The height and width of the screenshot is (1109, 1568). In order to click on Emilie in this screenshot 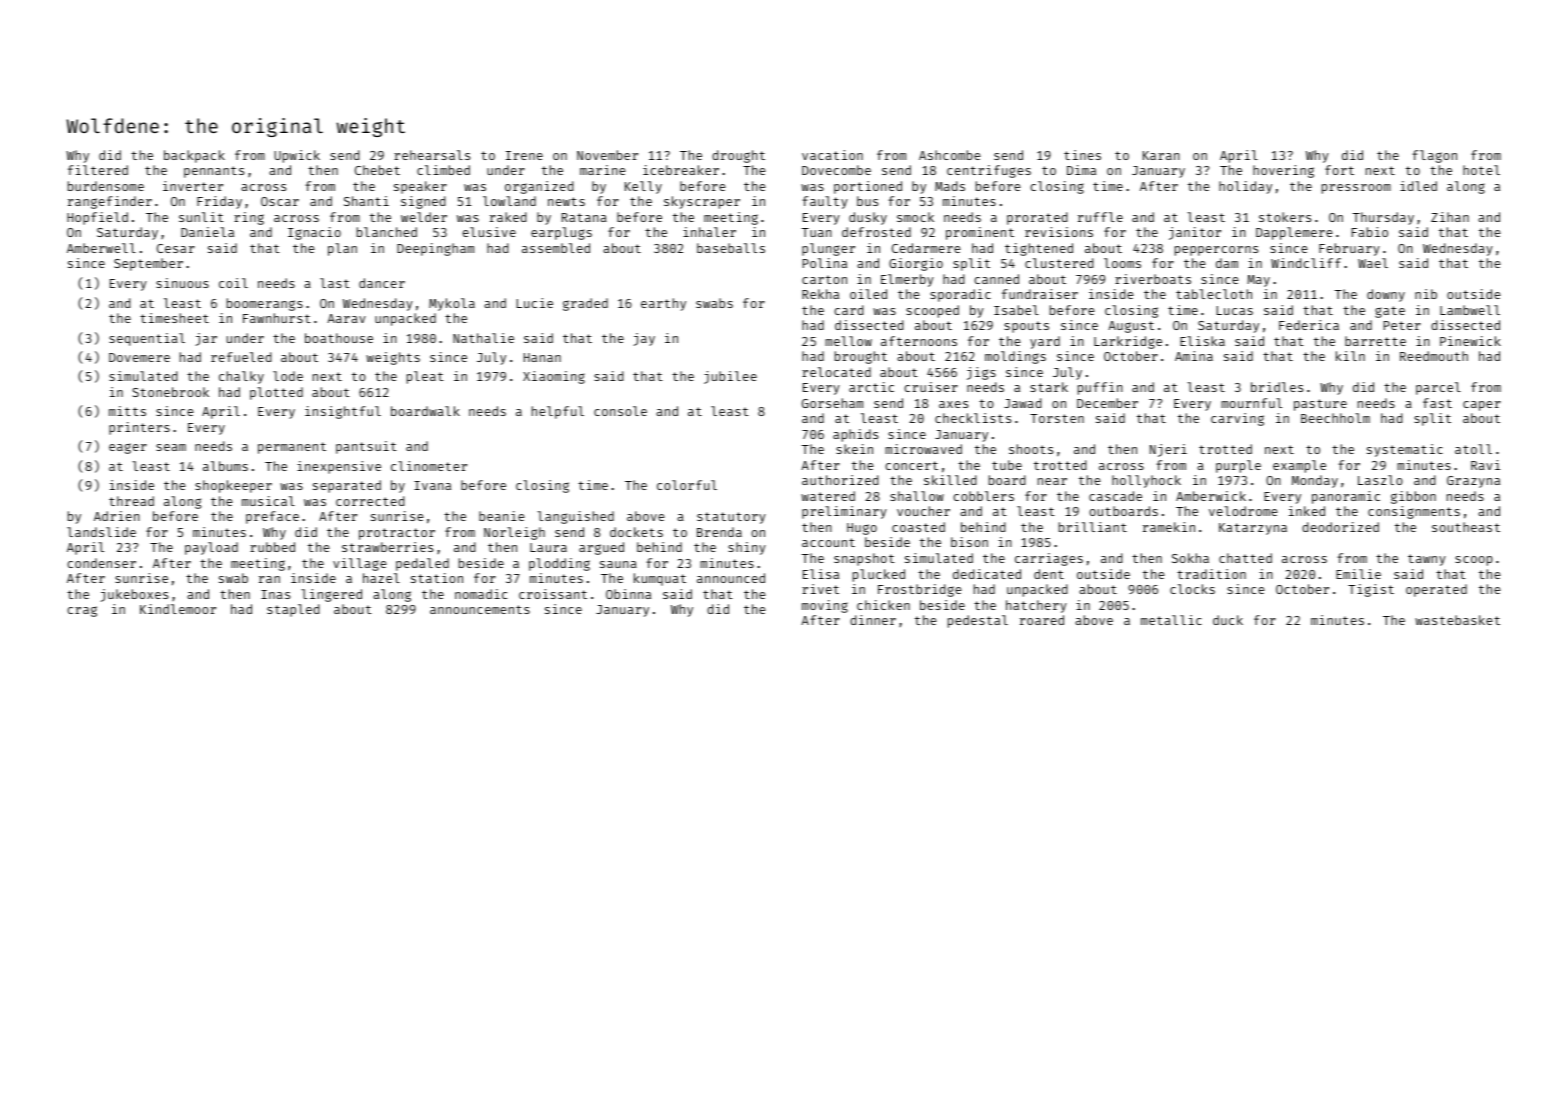, I will do `click(1358, 574)`.
